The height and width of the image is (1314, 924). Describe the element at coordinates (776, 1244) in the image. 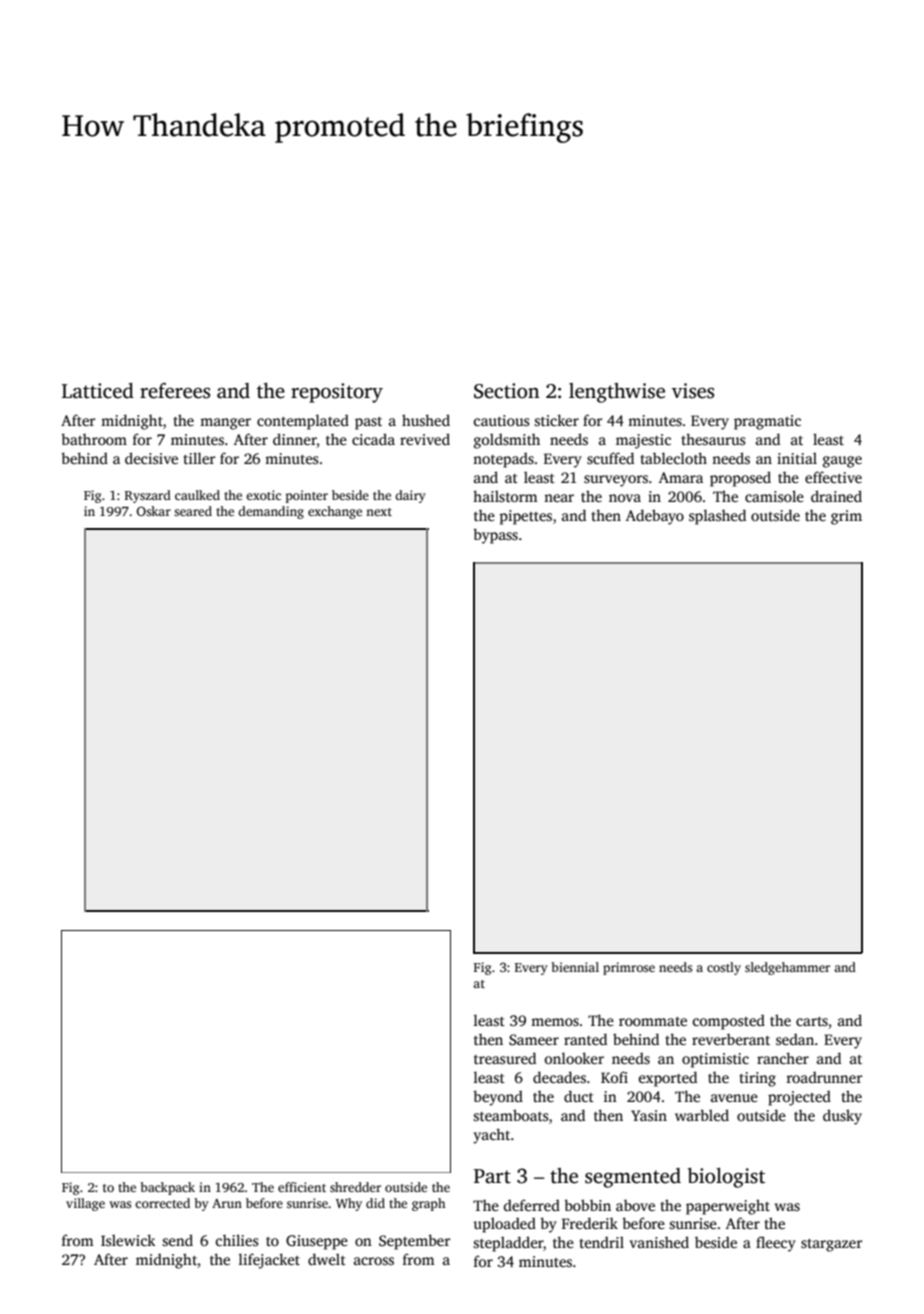

I see `fleecy` at that location.
